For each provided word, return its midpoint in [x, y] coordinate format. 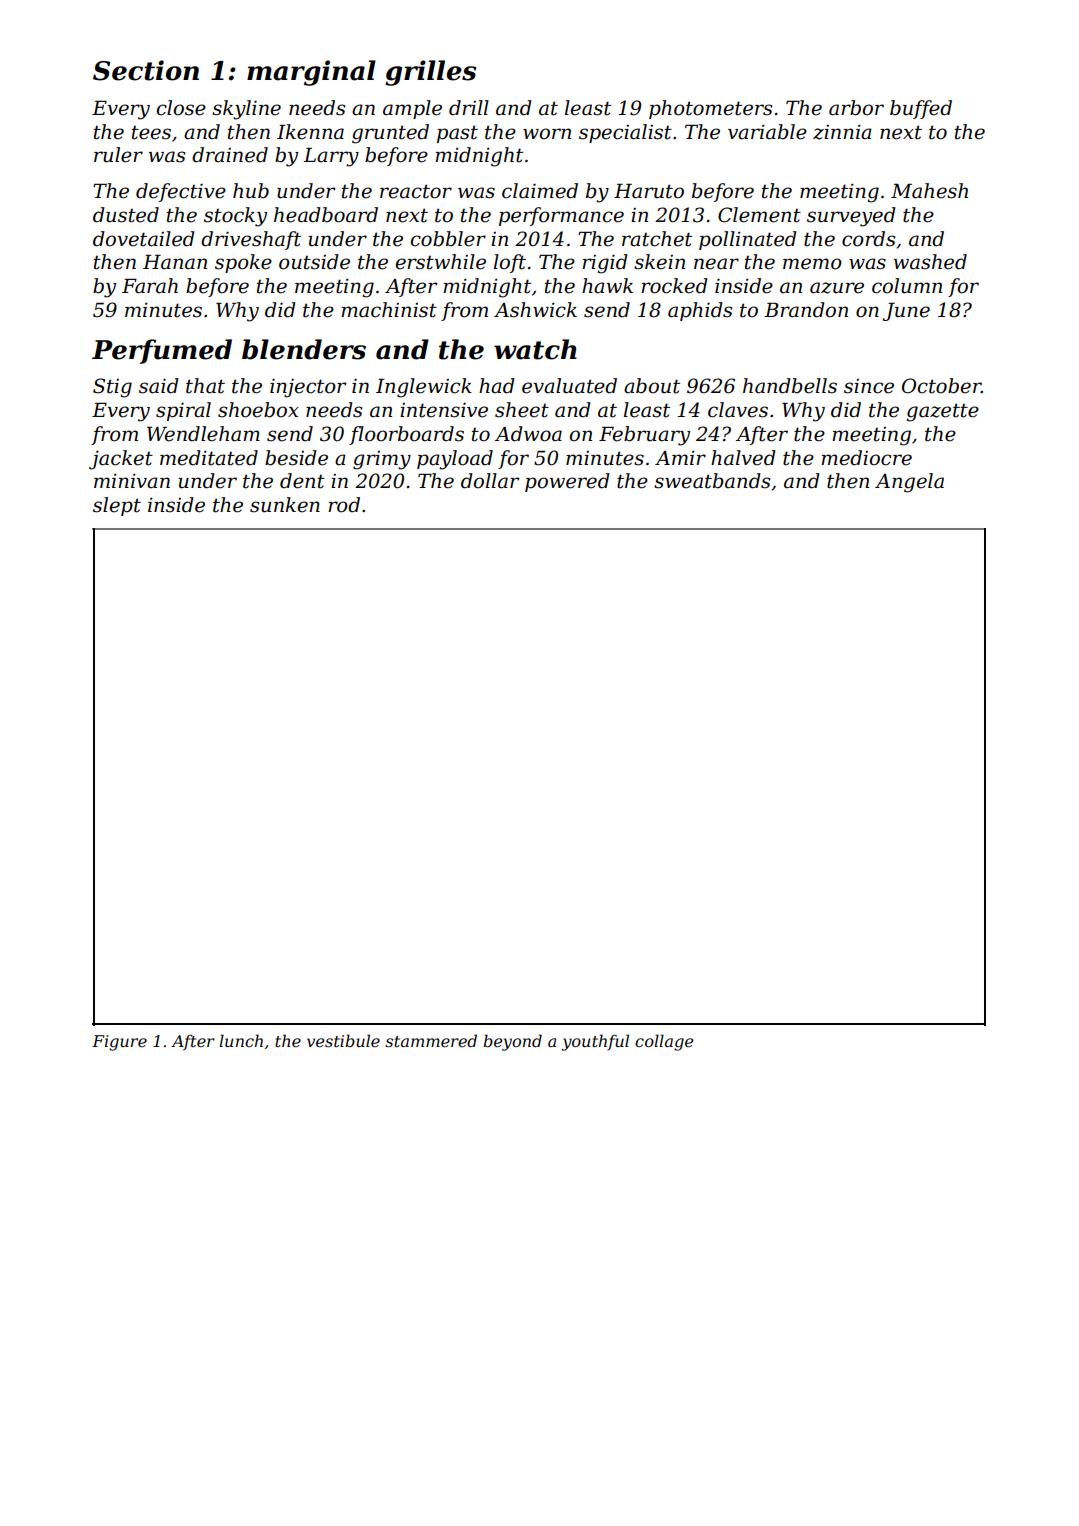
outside [314, 262]
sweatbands [712, 481]
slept [117, 506]
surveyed [851, 217]
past [457, 134]
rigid [605, 264]
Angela [909, 483]
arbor [856, 108]
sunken [285, 505]
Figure [119, 1043]
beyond [512, 1042]
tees [151, 133]
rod [344, 505]
